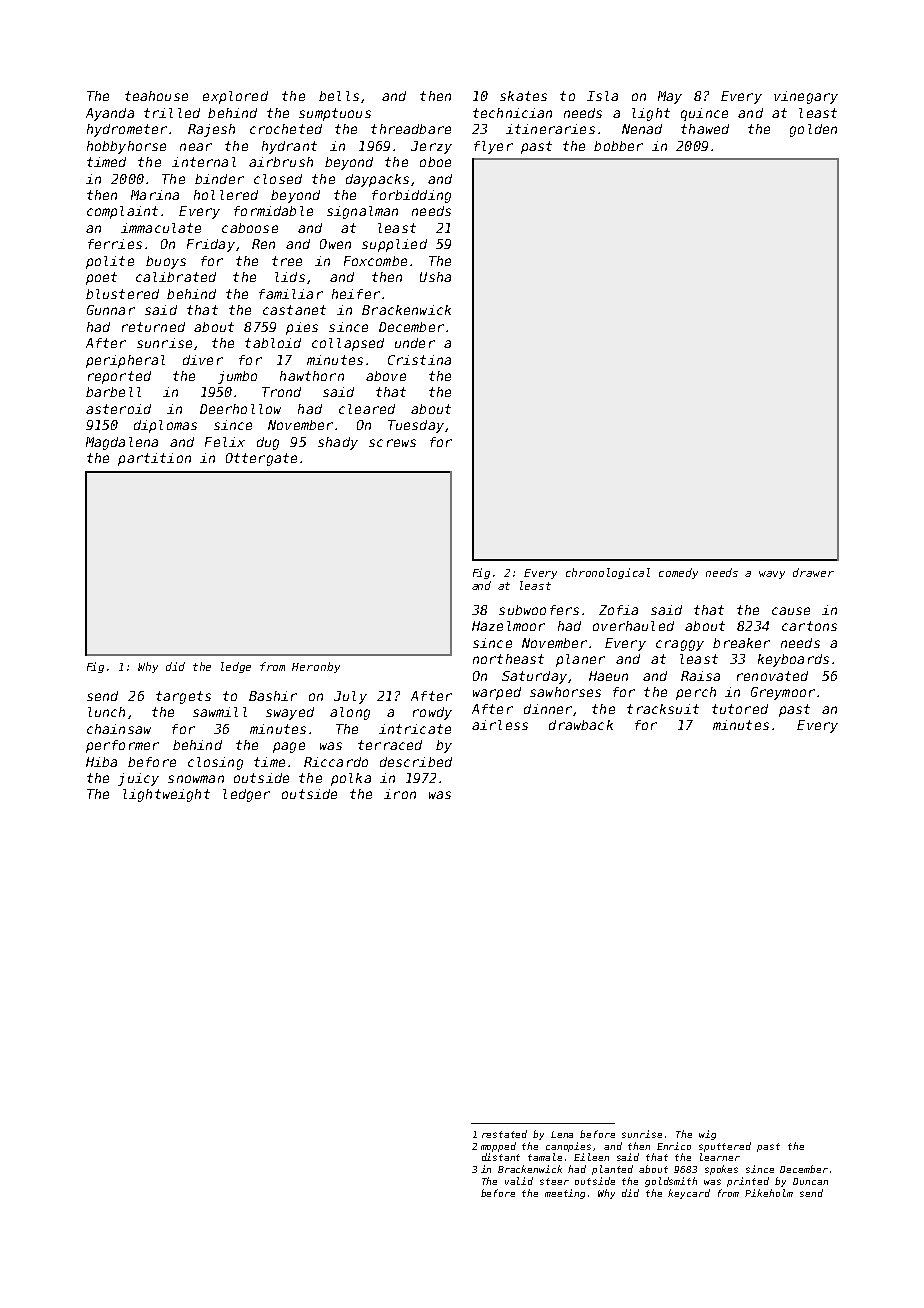 The width and height of the screenshot is (924, 1308). I want to click on mopped, so click(498, 1147).
